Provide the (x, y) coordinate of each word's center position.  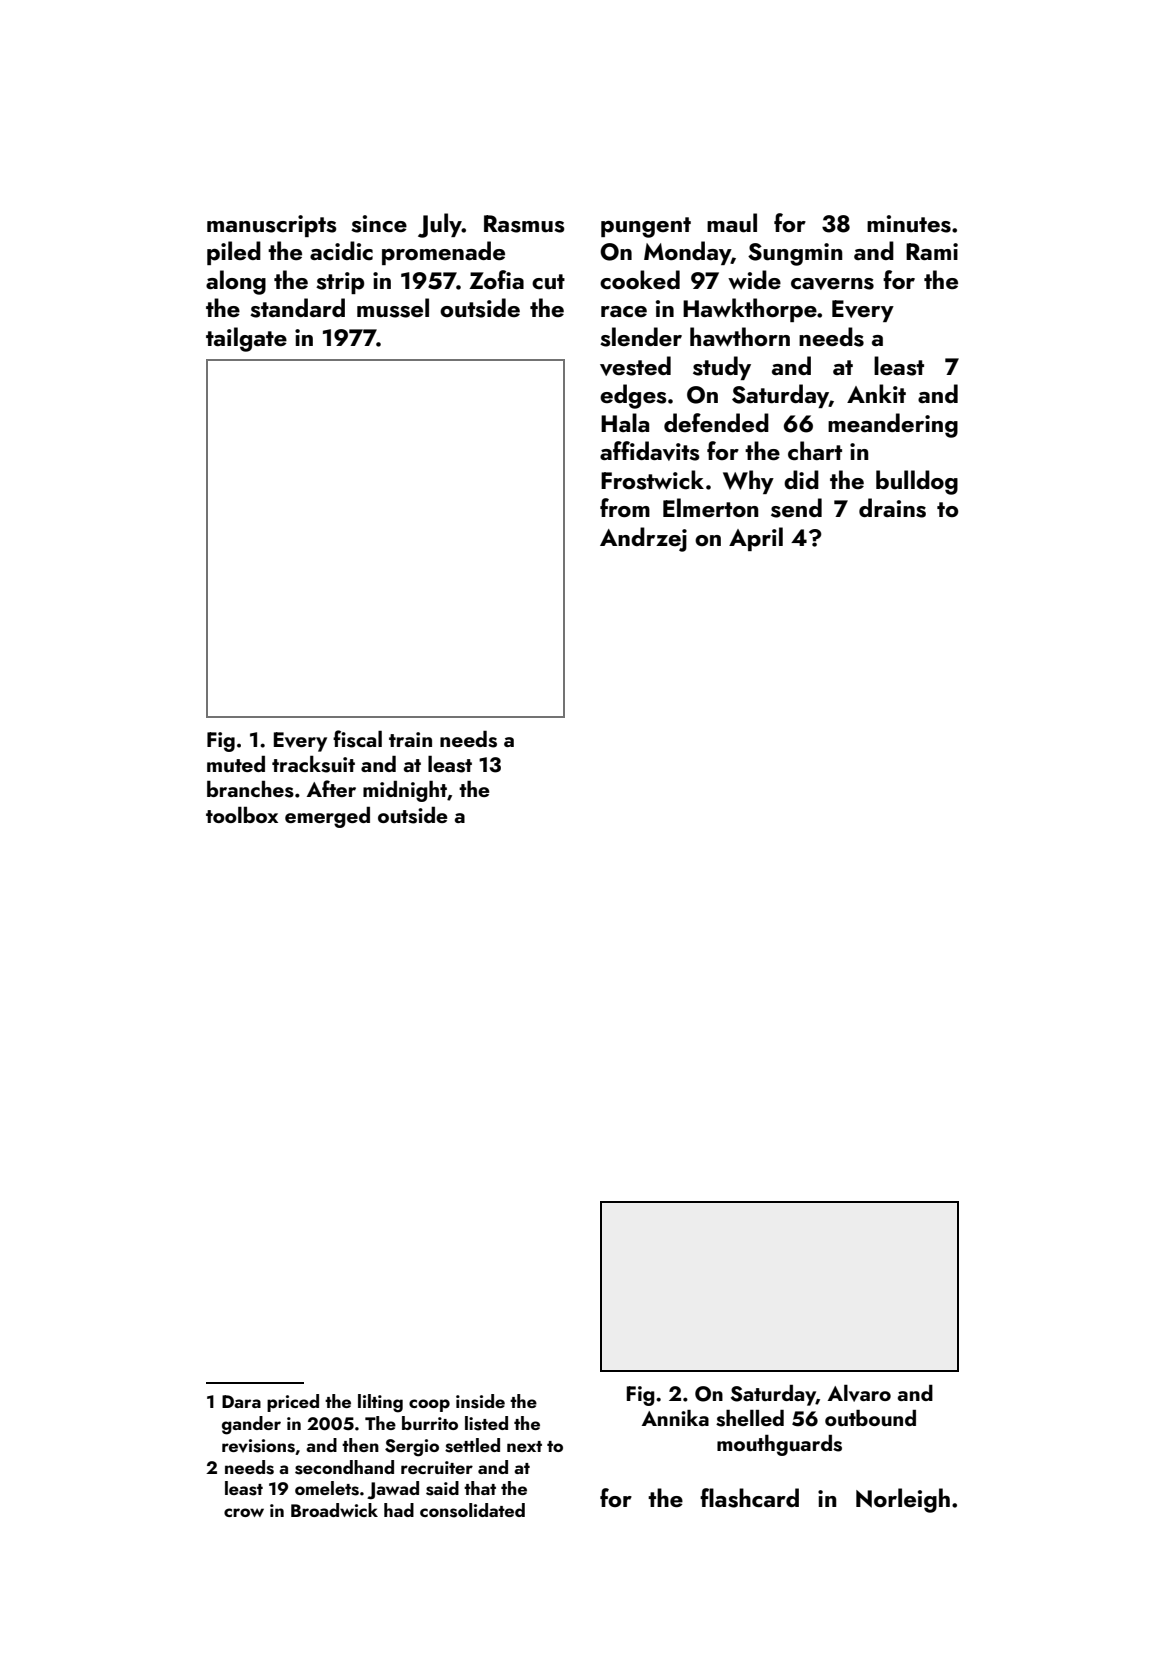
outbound (870, 1418)
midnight (405, 791)
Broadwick (334, 1510)
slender (641, 337)
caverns (832, 284)
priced (293, 1403)
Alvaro (859, 1393)
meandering (893, 425)
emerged (327, 817)
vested (635, 366)
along (236, 282)
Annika (675, 1418)
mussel (393, 308)
